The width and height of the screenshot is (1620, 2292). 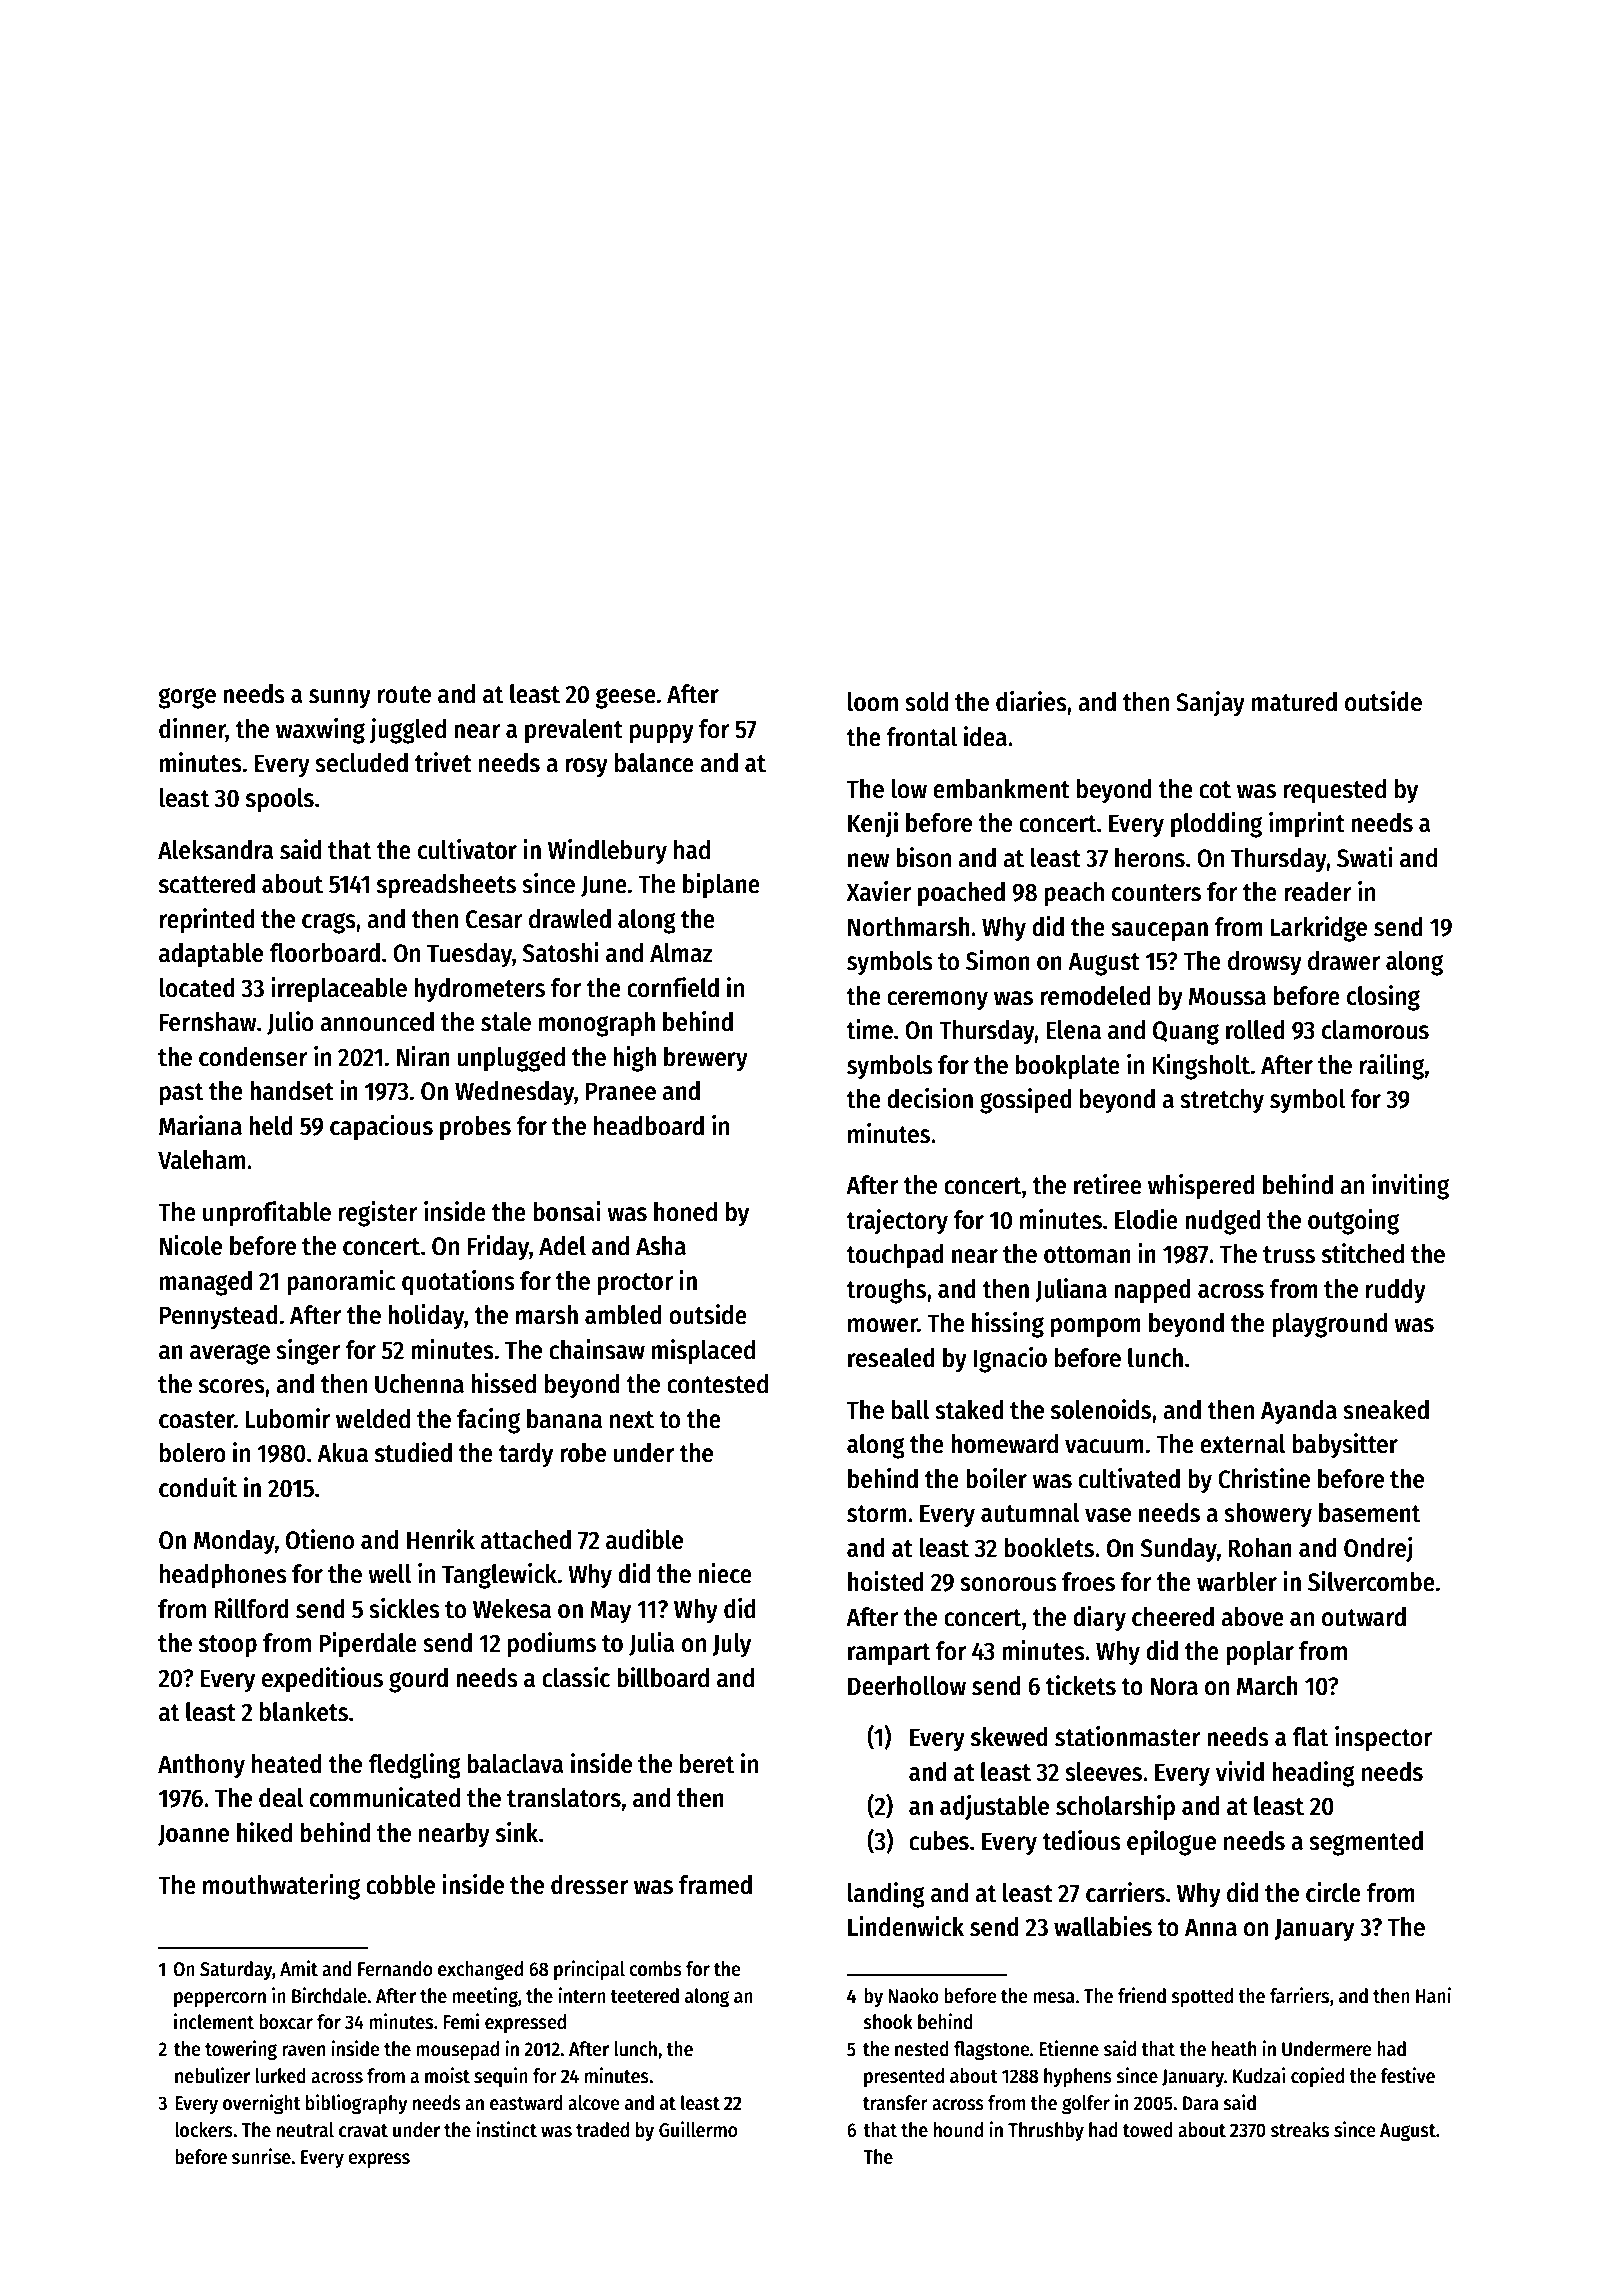 What do you see at coordinates (1392, 1067) in the screenshot?
I see `railing` at bounding box center [1392, 1067].
